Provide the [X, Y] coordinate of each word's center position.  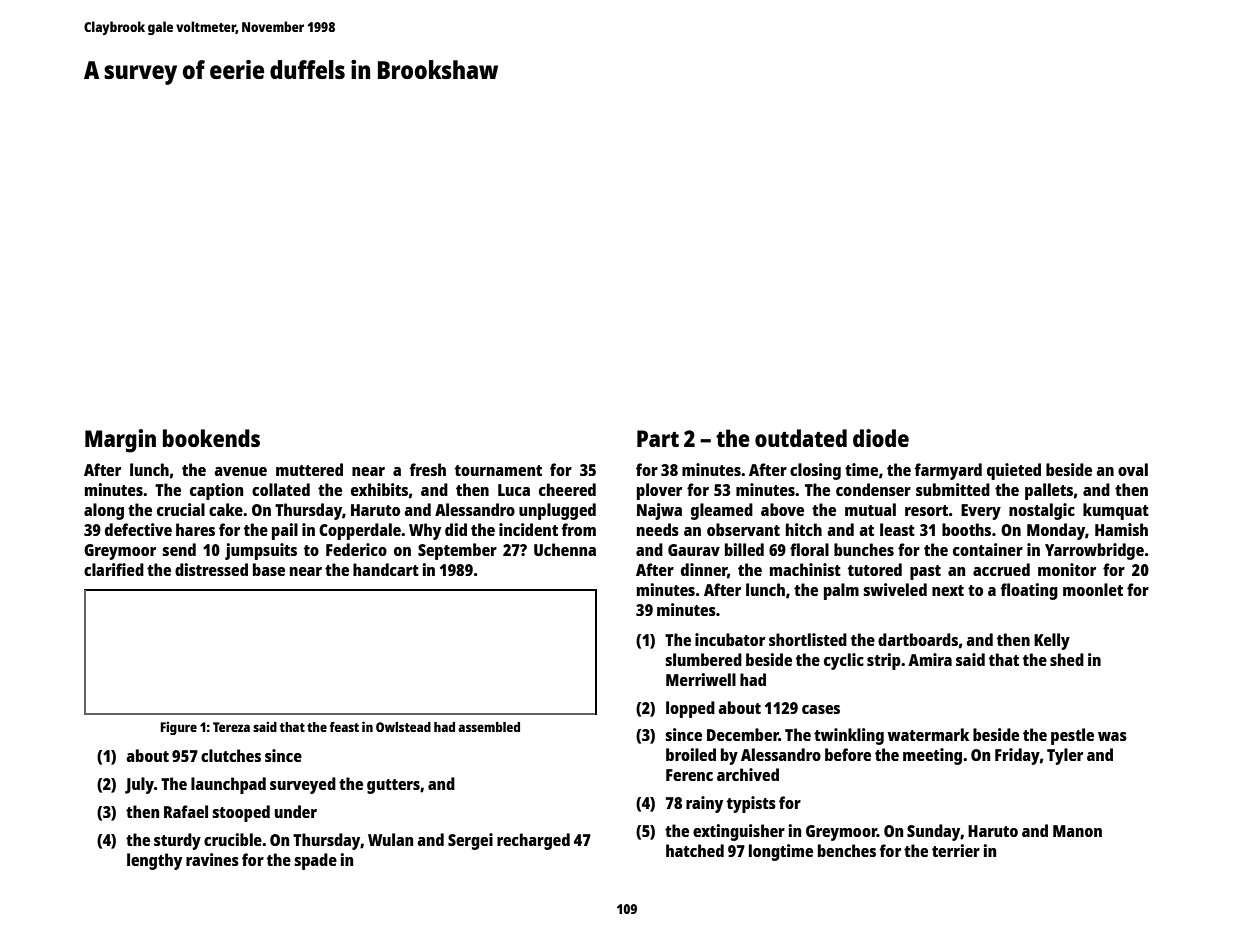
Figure [178, 728]
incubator [730, 639]
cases [821, 709]
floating [1029, 591]
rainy [704, 804]
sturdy [177, 841]
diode [881, 438]
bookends [211, 438]
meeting [932, 756]
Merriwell [701, 679]
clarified [114, 569]
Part [658, 438]
